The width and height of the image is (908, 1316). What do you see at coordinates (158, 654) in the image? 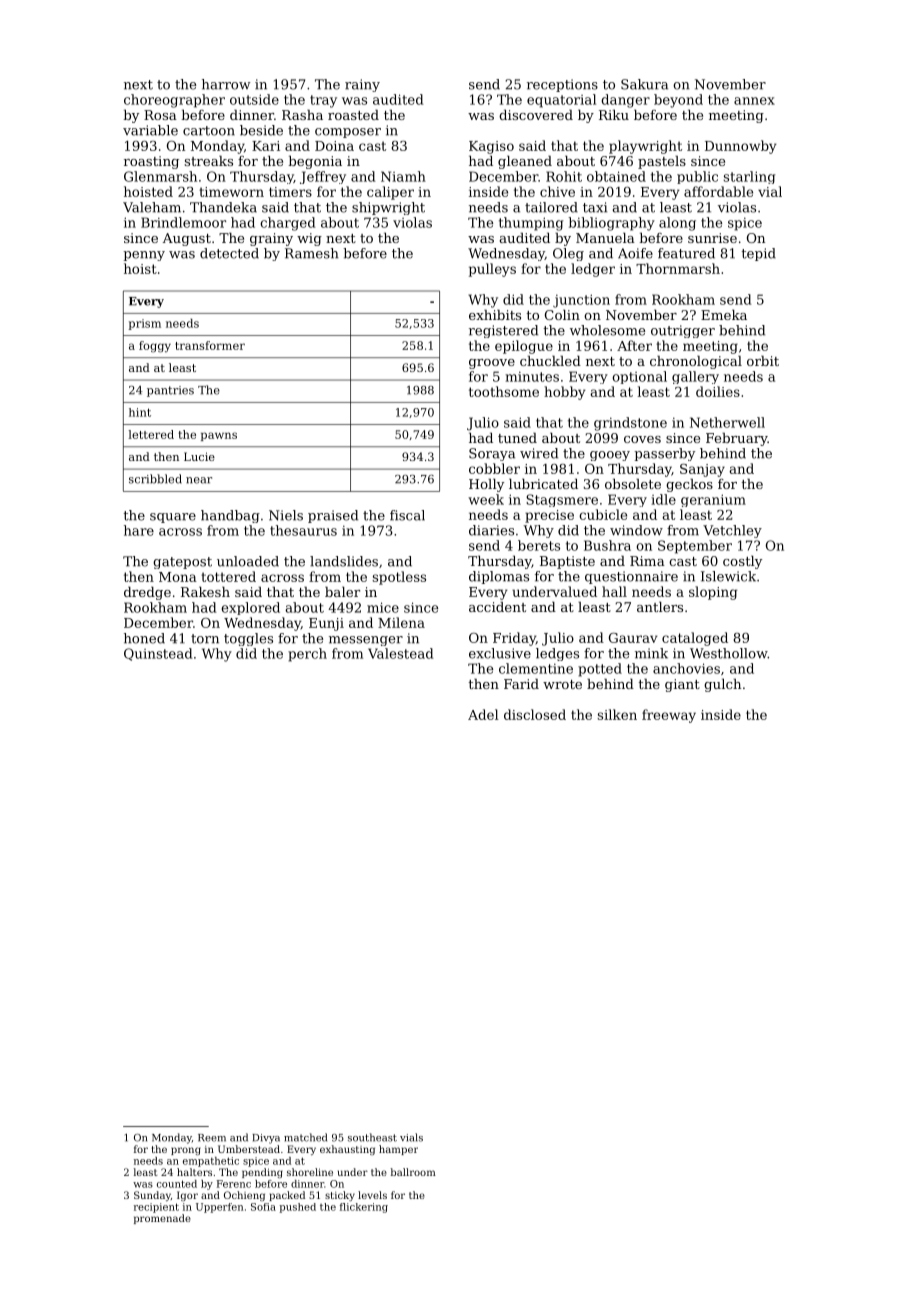
I see `Quinstead` at bounding box center [158, 654].
